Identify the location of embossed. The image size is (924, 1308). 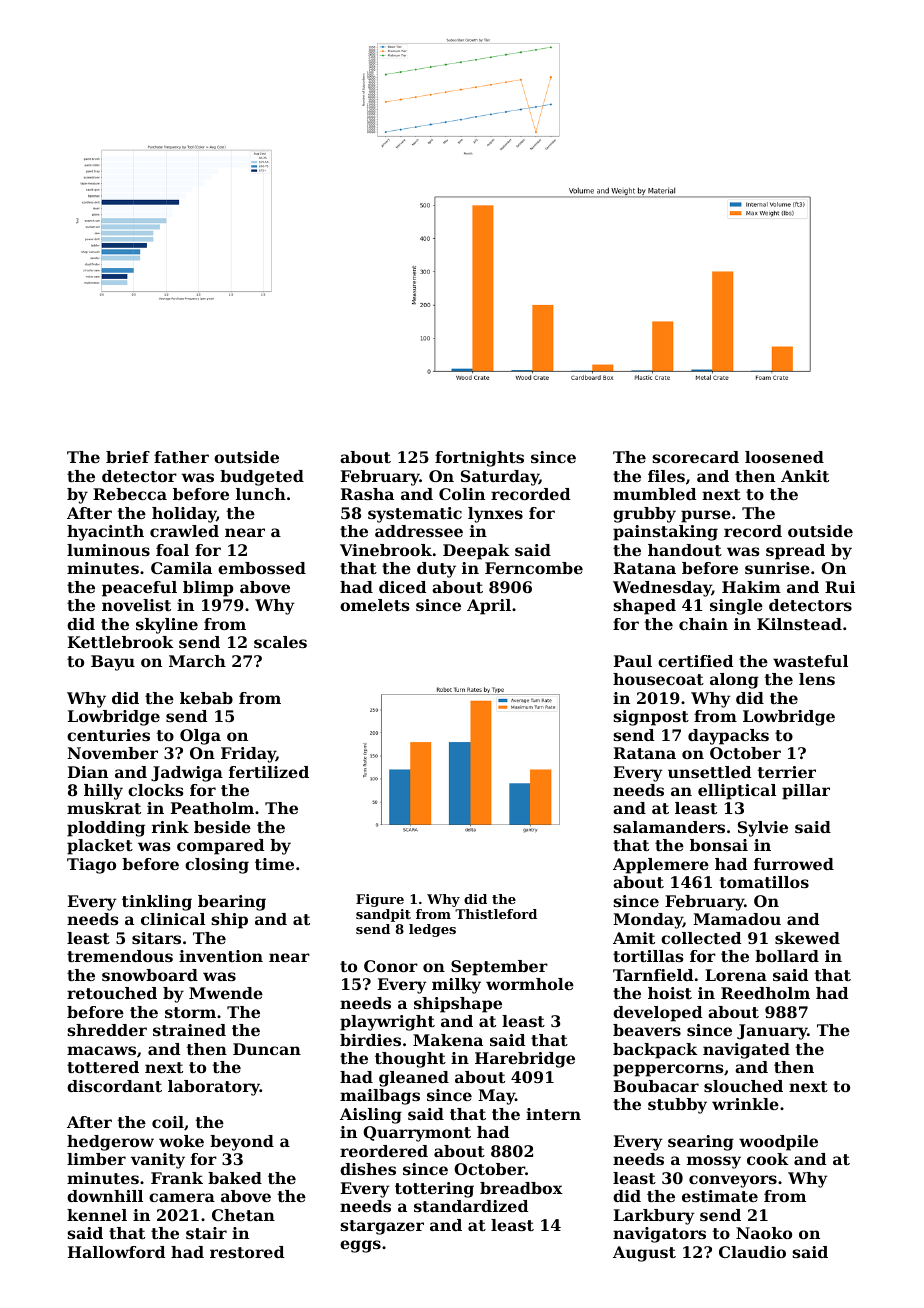
(262, 568).
